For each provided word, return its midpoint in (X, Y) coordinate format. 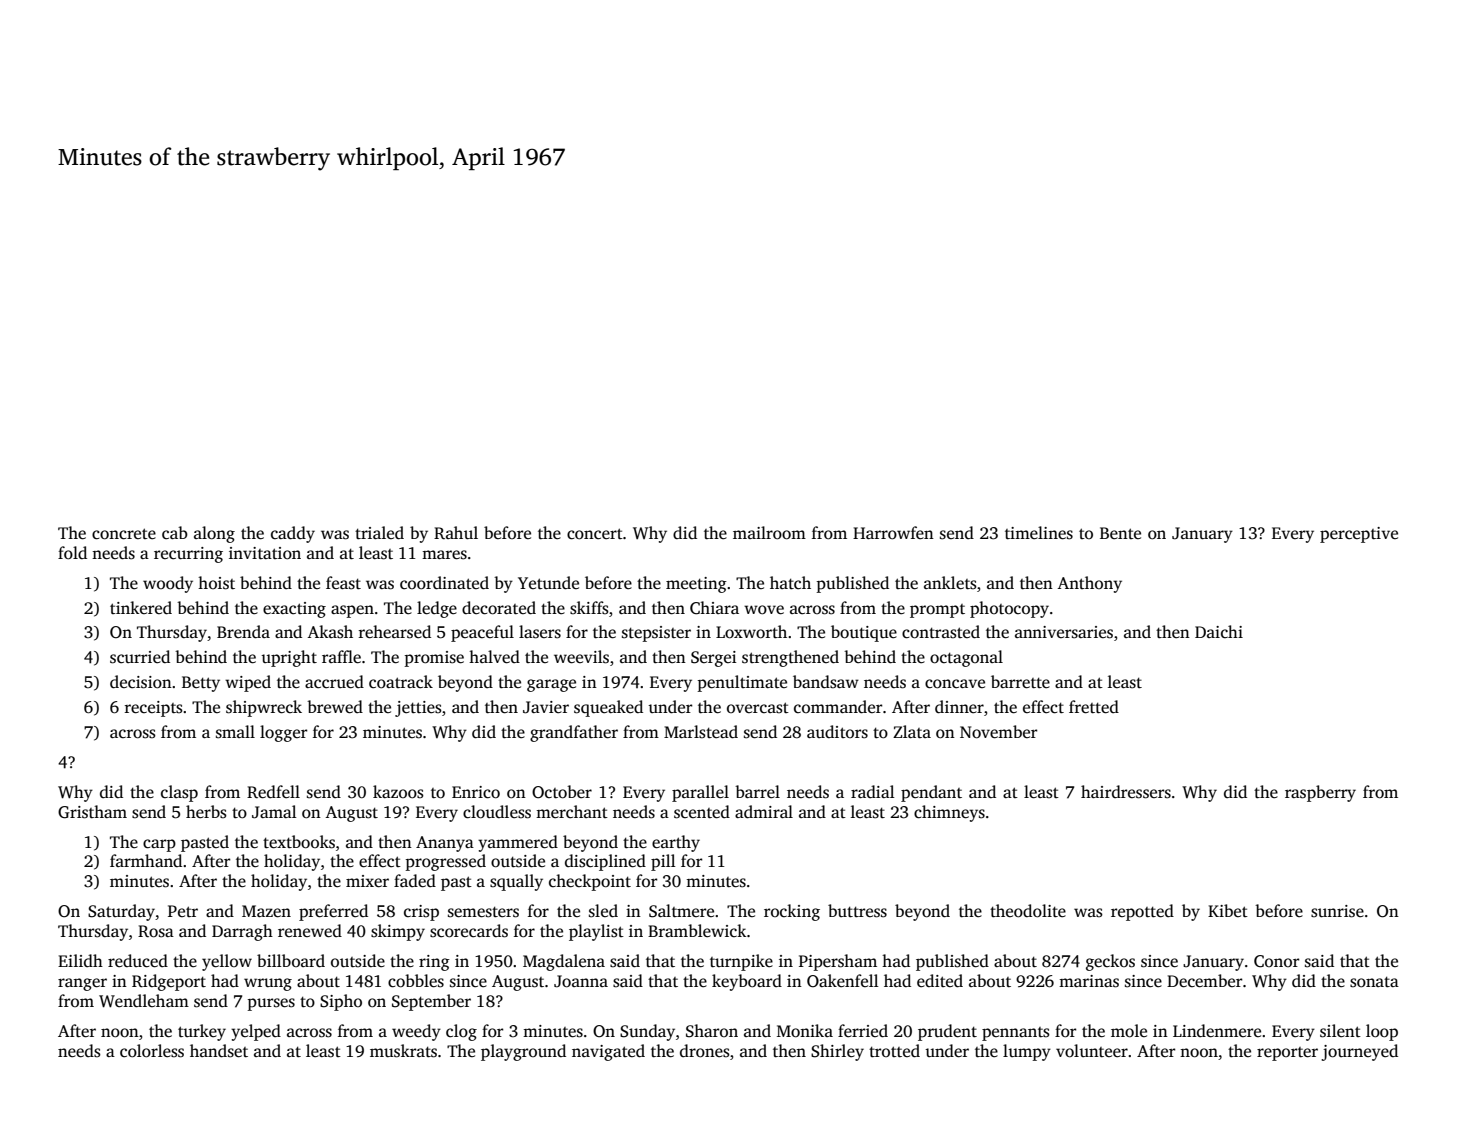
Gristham (92, 812)
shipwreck (264, 708)
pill (663, 862)
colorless (152, 1051)
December (1205, 981)
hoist (216, 583)
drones (705, 1051)
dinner (959, 707)
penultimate (742, 683)
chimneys (949, 813)
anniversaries (1064, 632)
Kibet (1228, 910)
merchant (572, 812)
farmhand (146, 860)
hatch (790, 583)
